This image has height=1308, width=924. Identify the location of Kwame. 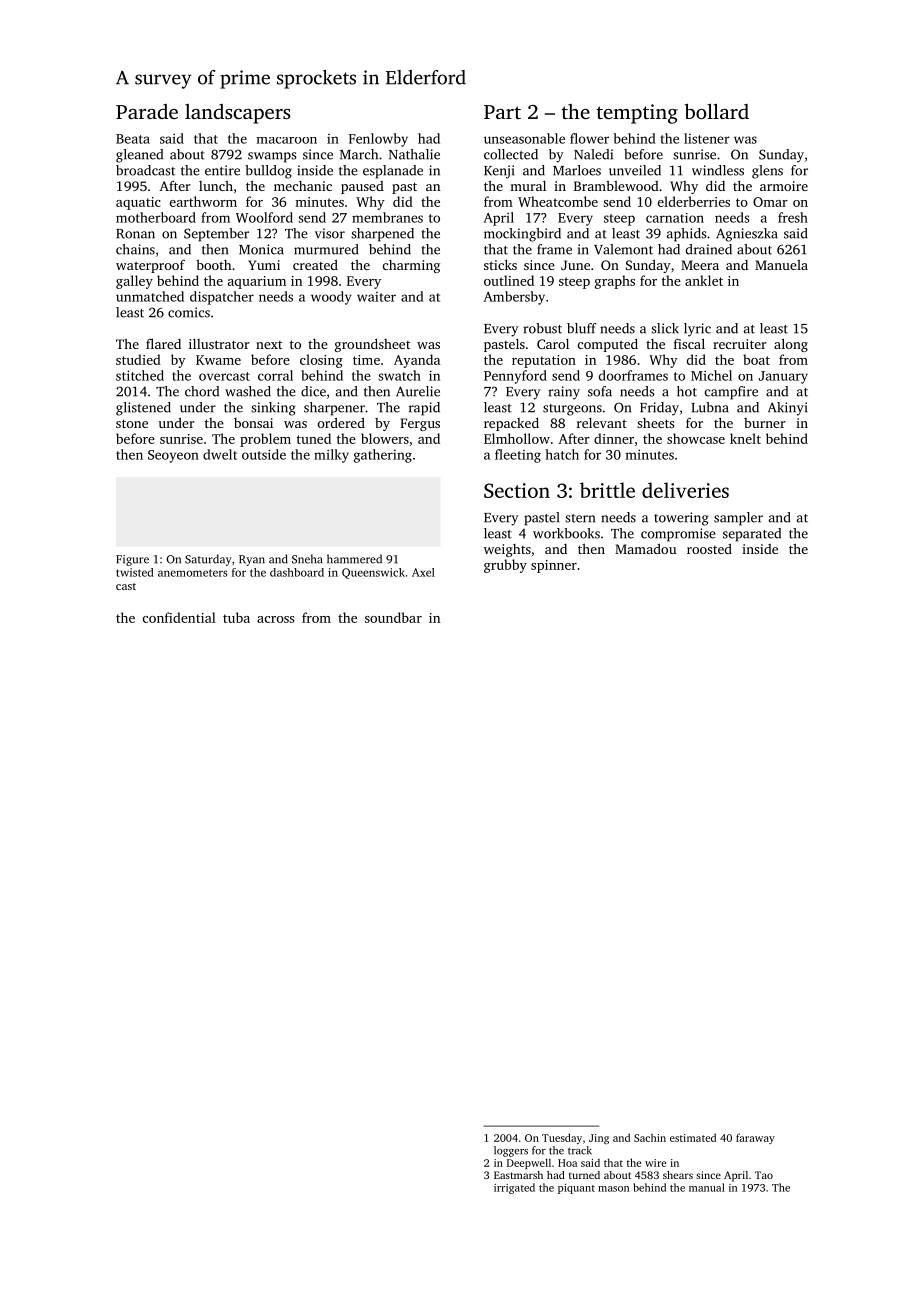
(218, 360).
